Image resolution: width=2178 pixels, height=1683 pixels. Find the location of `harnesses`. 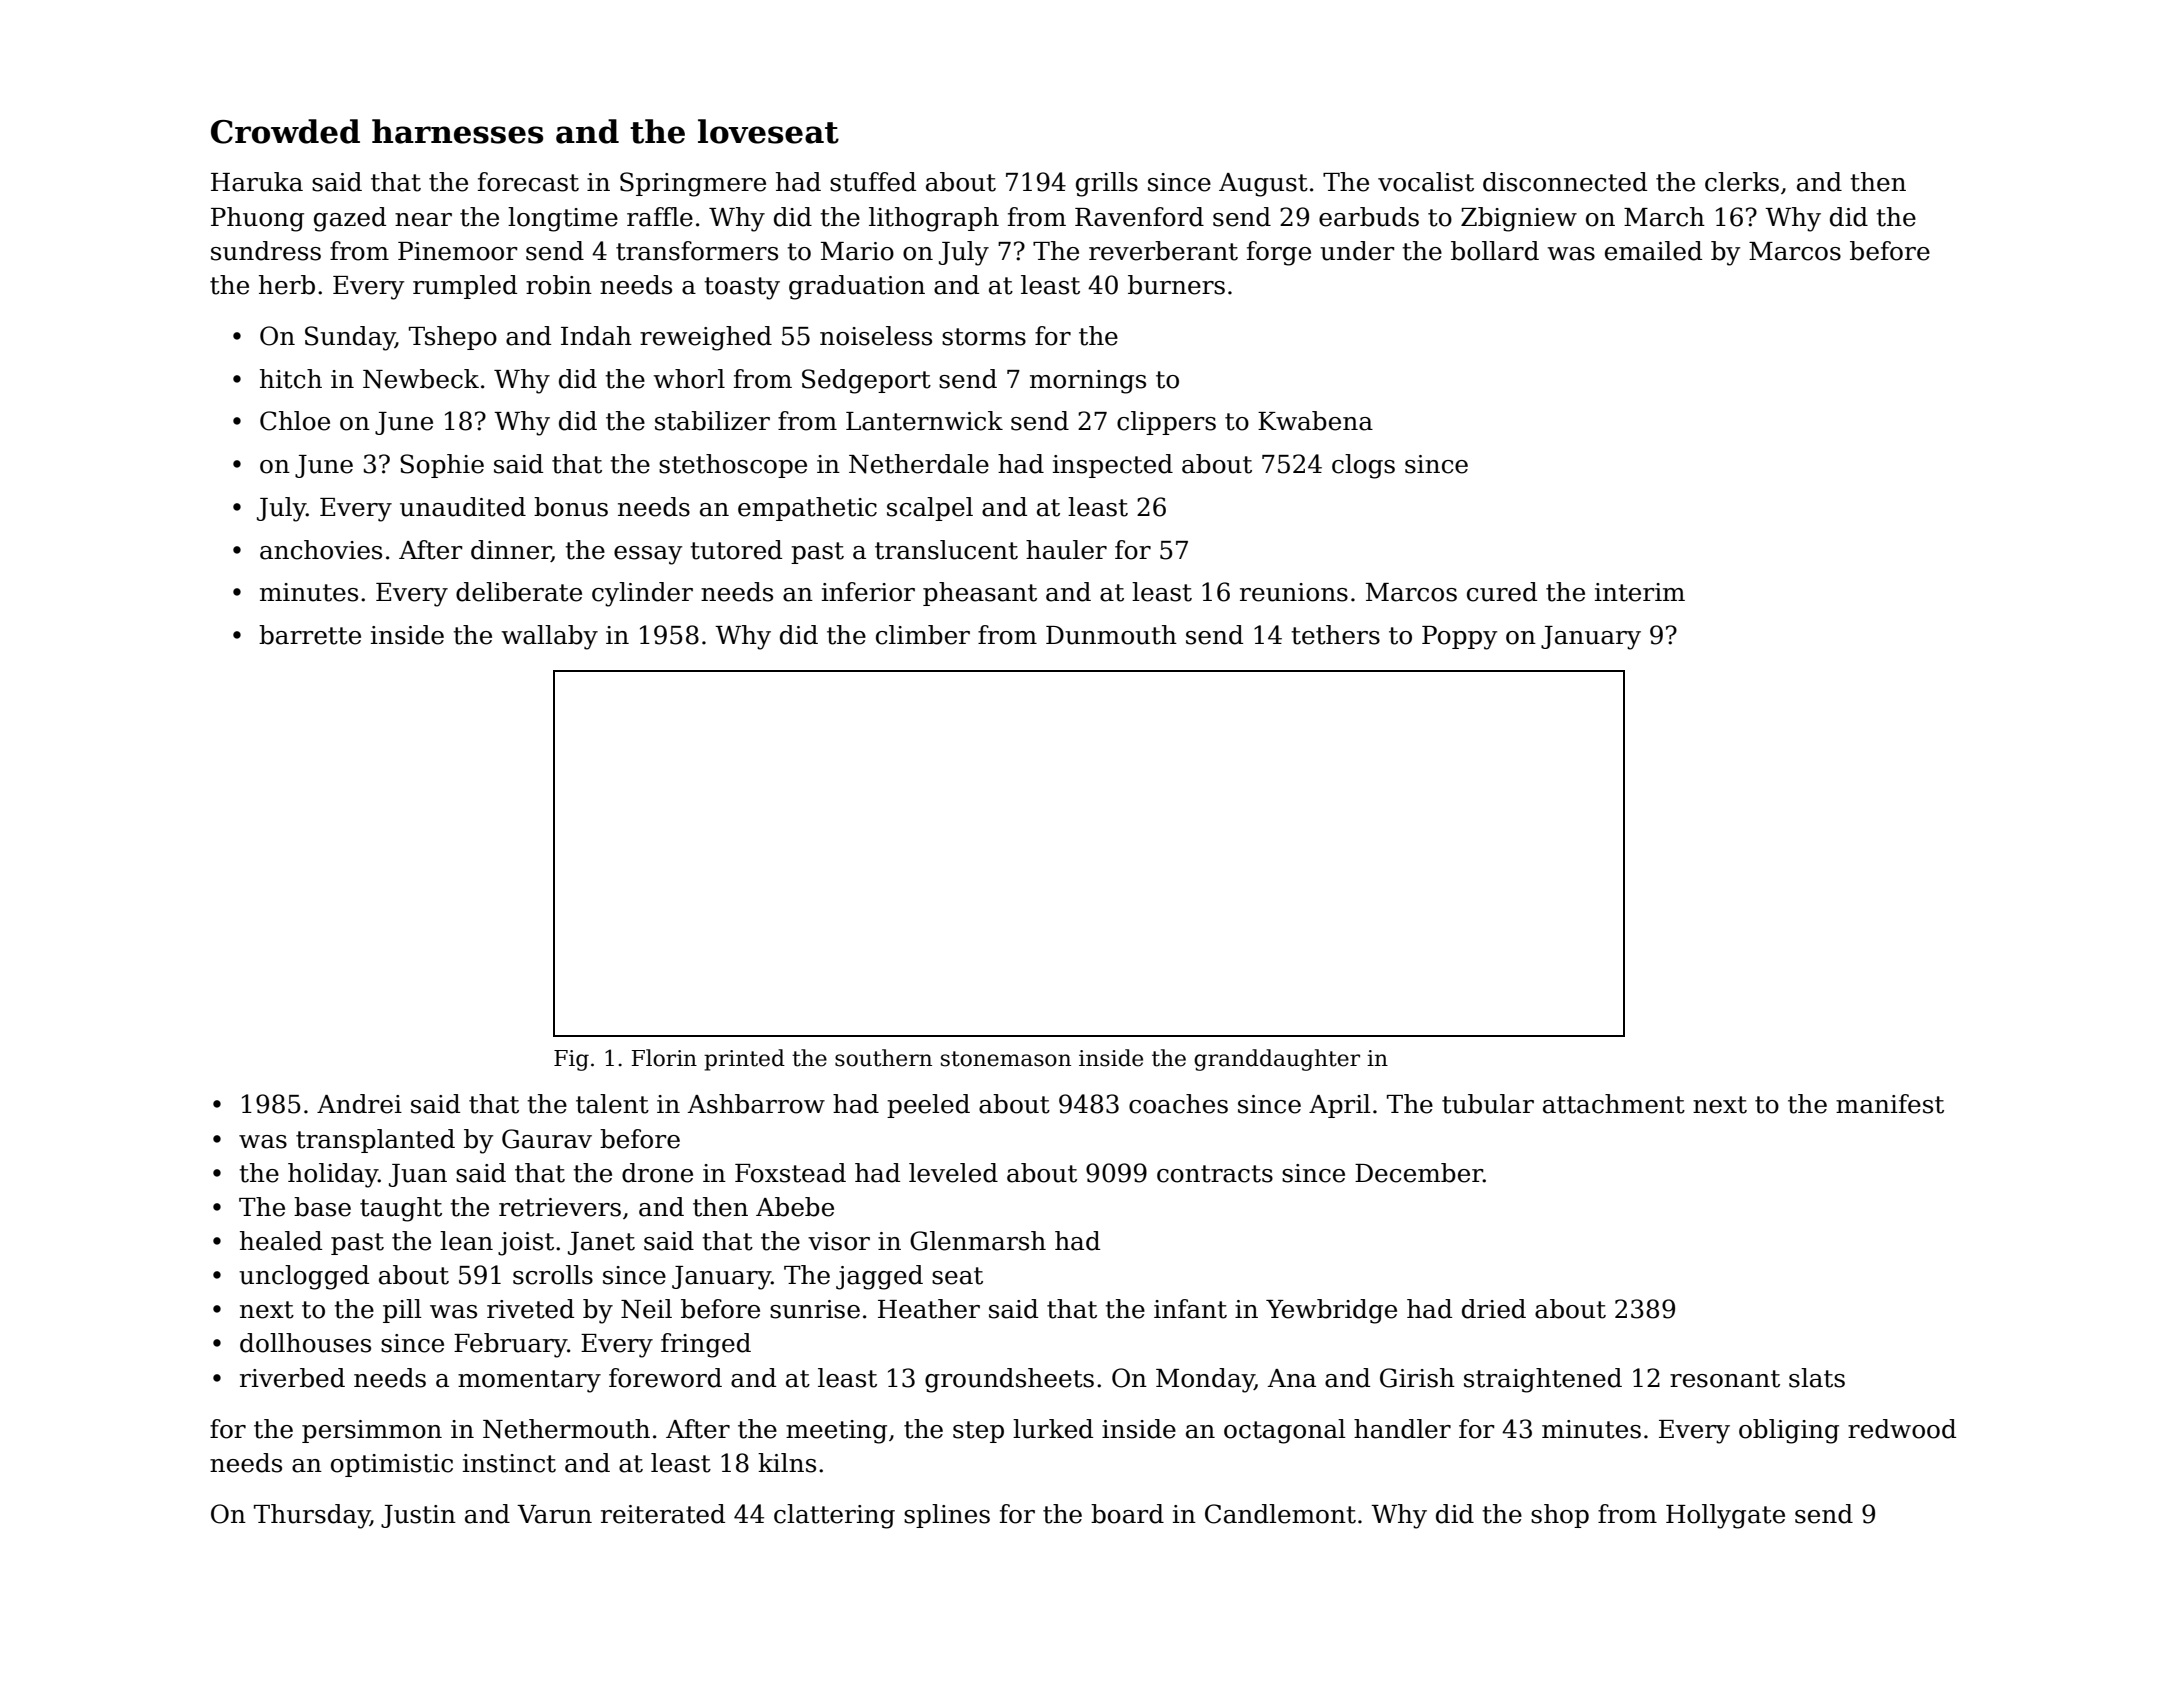

harnesses is located at coordinates (457, 131).
